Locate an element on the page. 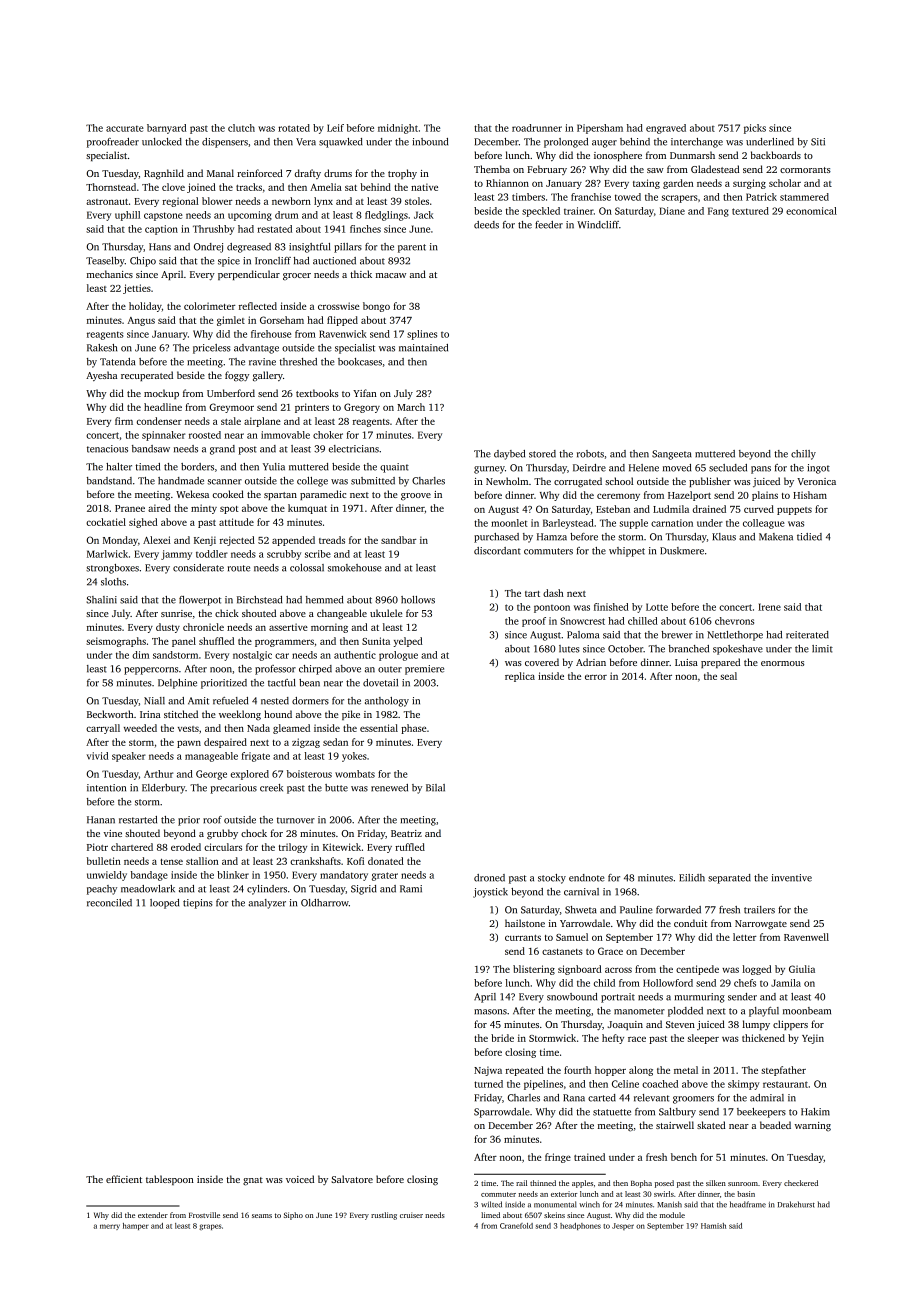 The height and width of the page is (1308, 924). economical is located at coordinates (811, 211).
